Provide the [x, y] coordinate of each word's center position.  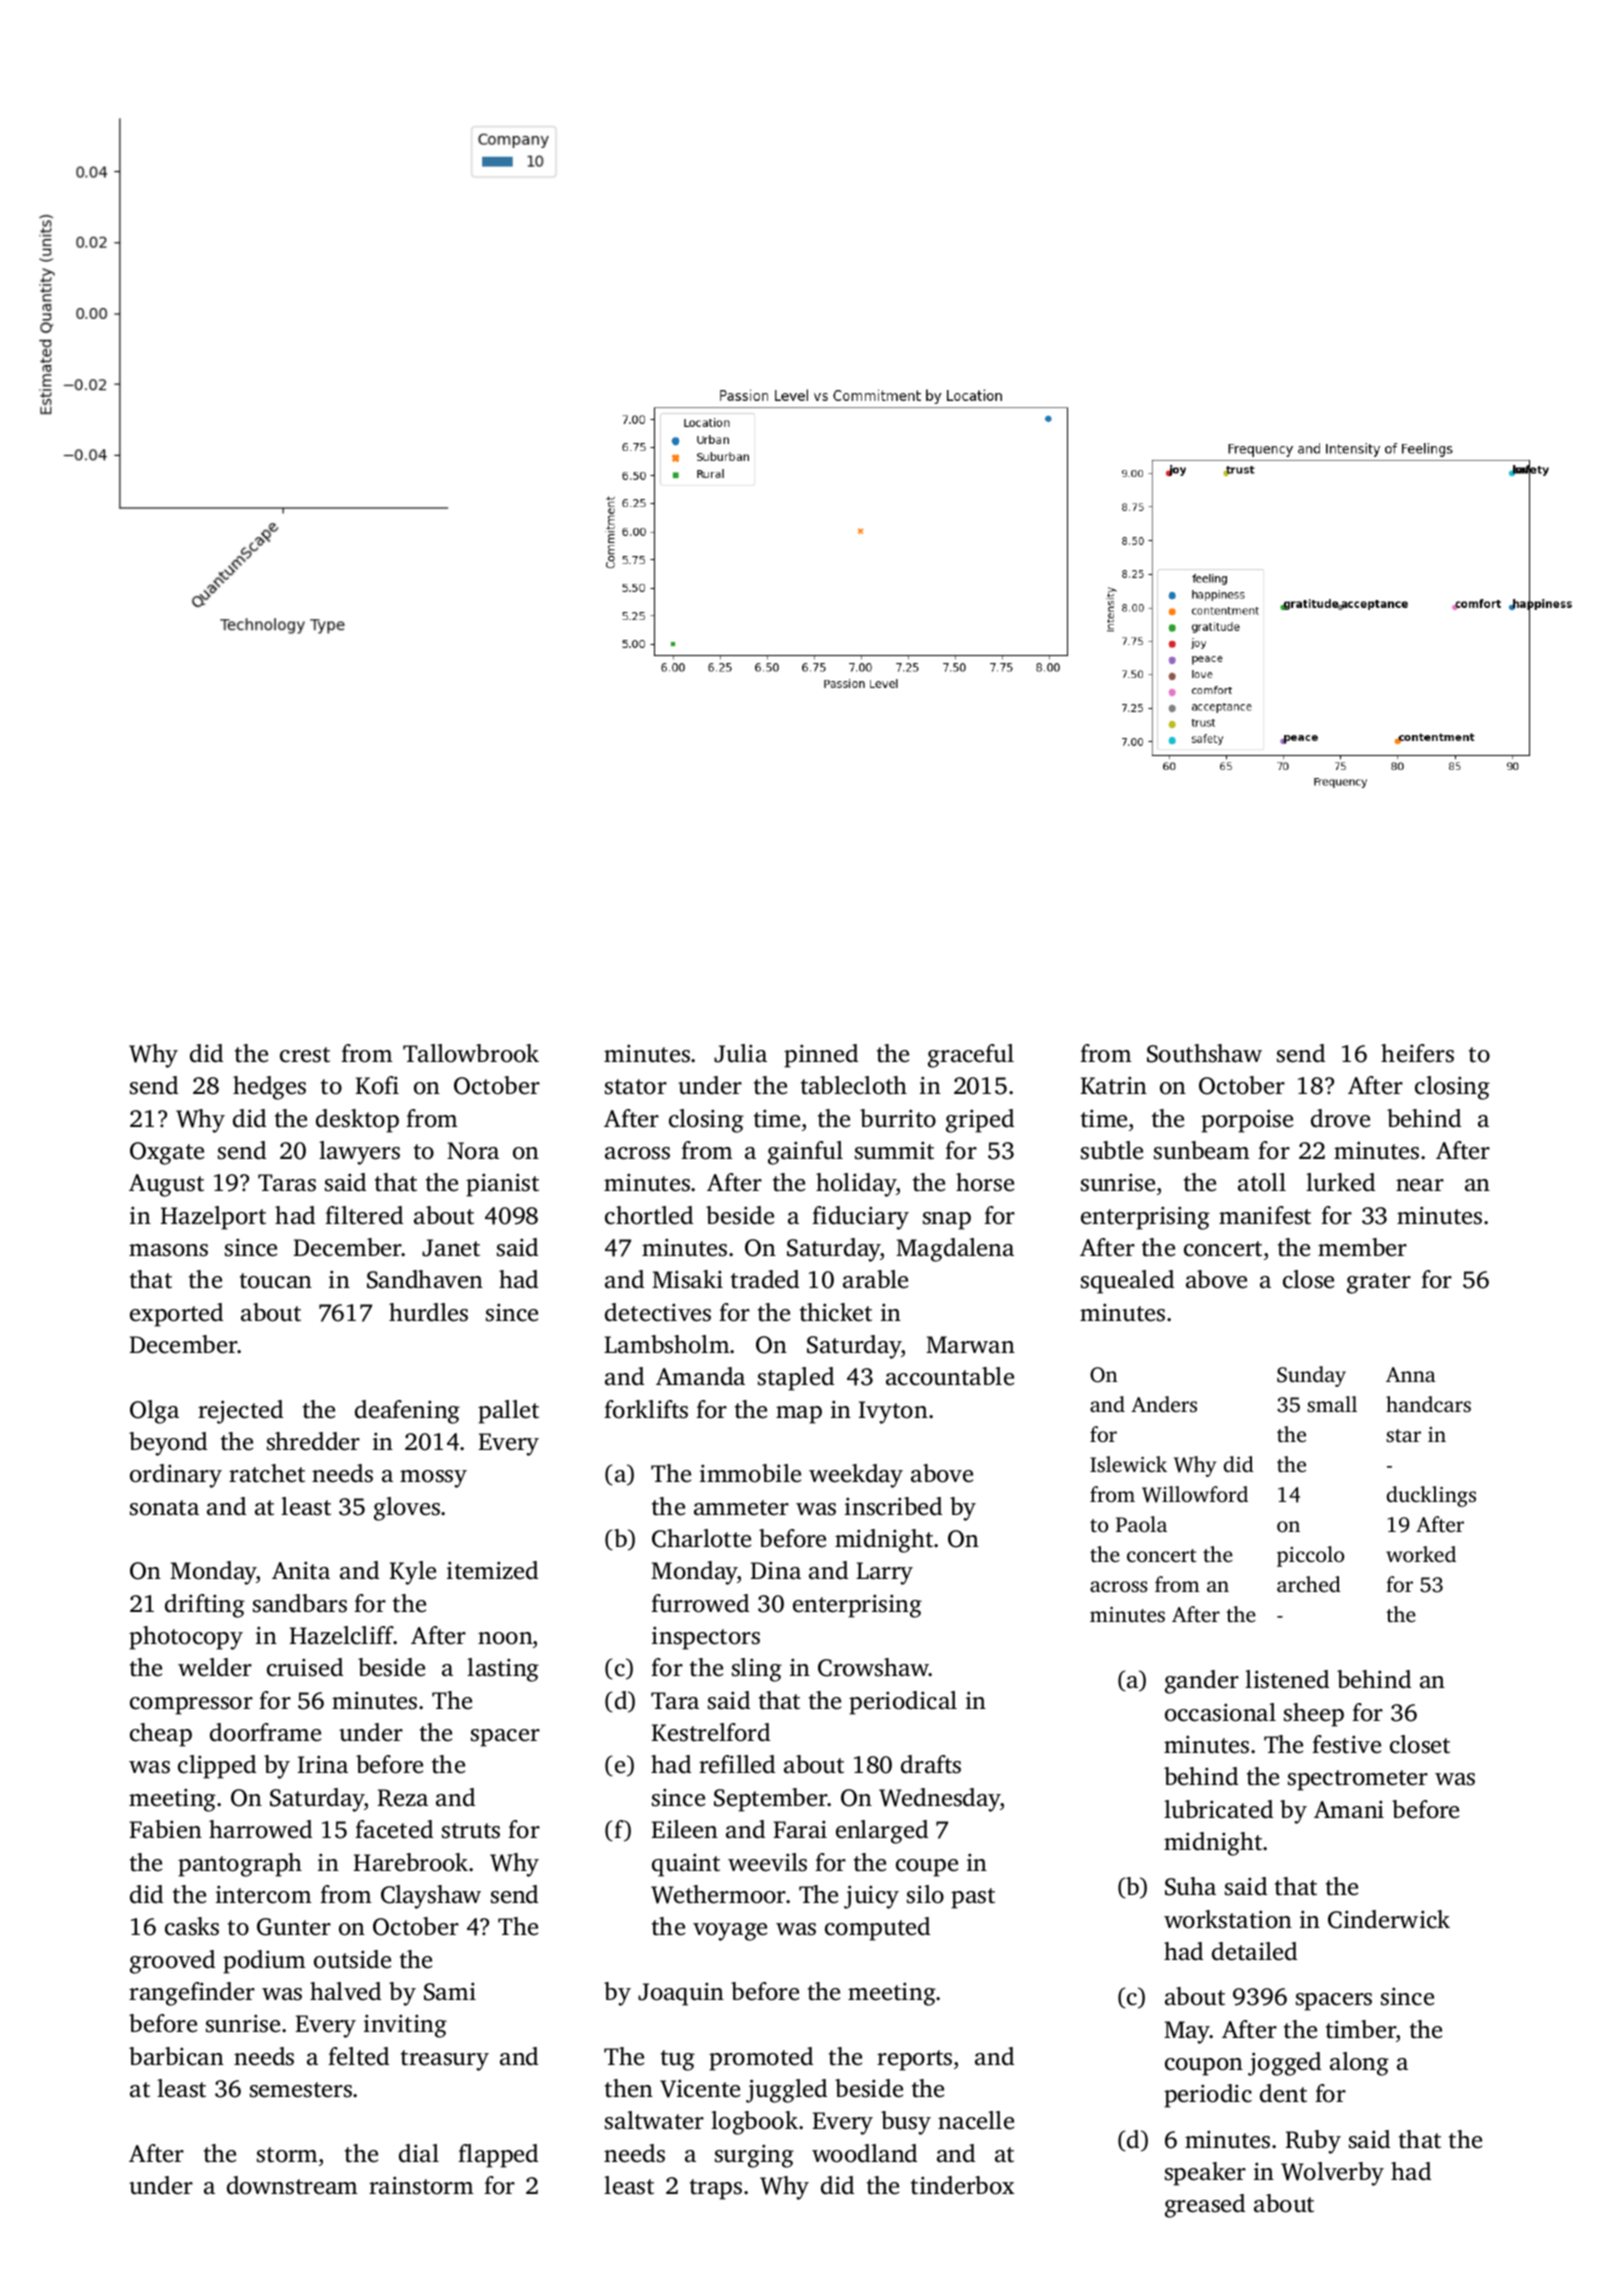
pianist [502, 1185]
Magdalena [955, 1250]
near [1420, 1185]
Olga [154, 1412]
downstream [292, 2185]
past [973, 1898]
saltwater [654, 2120]
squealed [1127, 1282]
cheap [161, 1735]
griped [980, 1121]
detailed [1254, 1951]
